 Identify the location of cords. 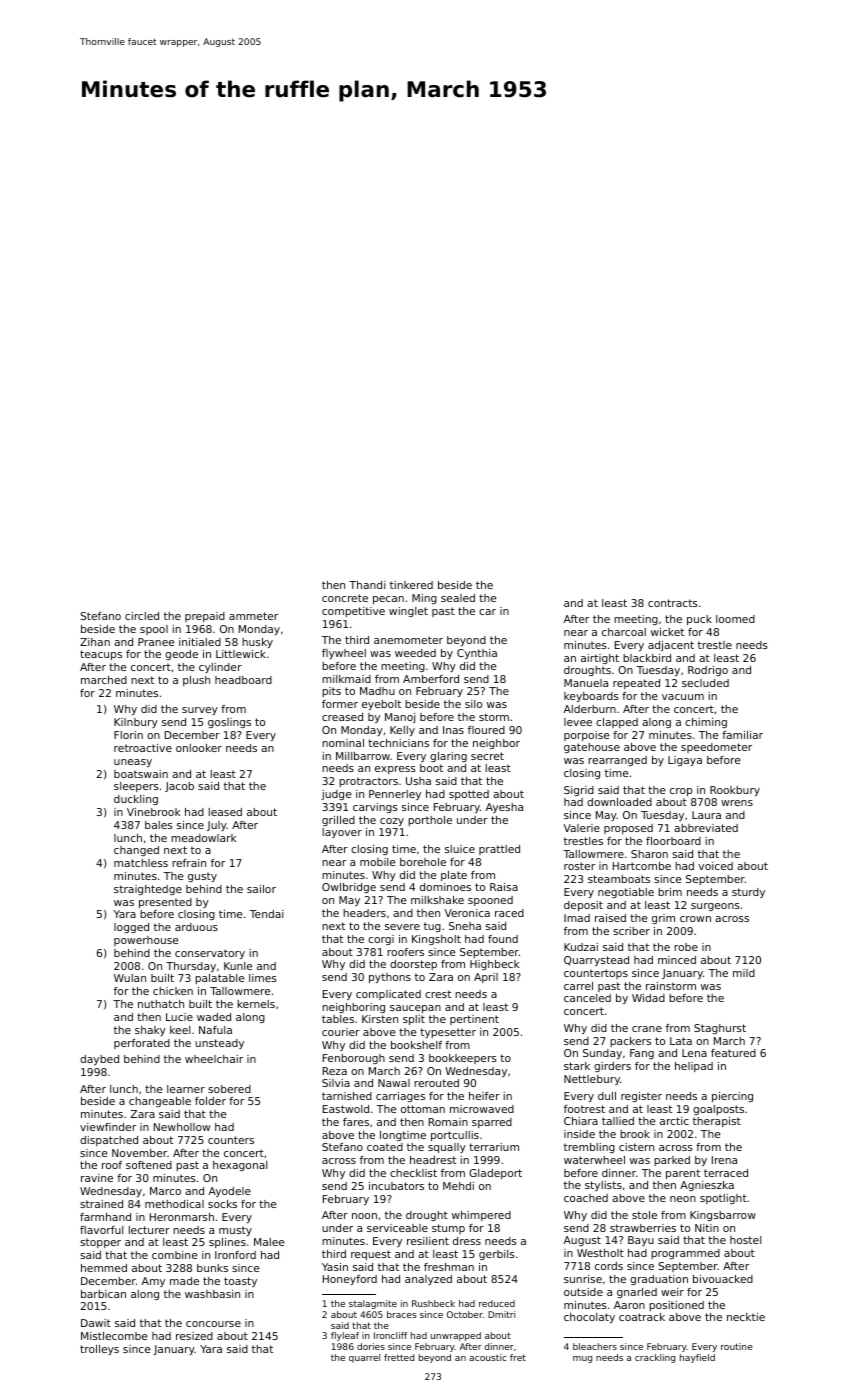
(609, 1266).
